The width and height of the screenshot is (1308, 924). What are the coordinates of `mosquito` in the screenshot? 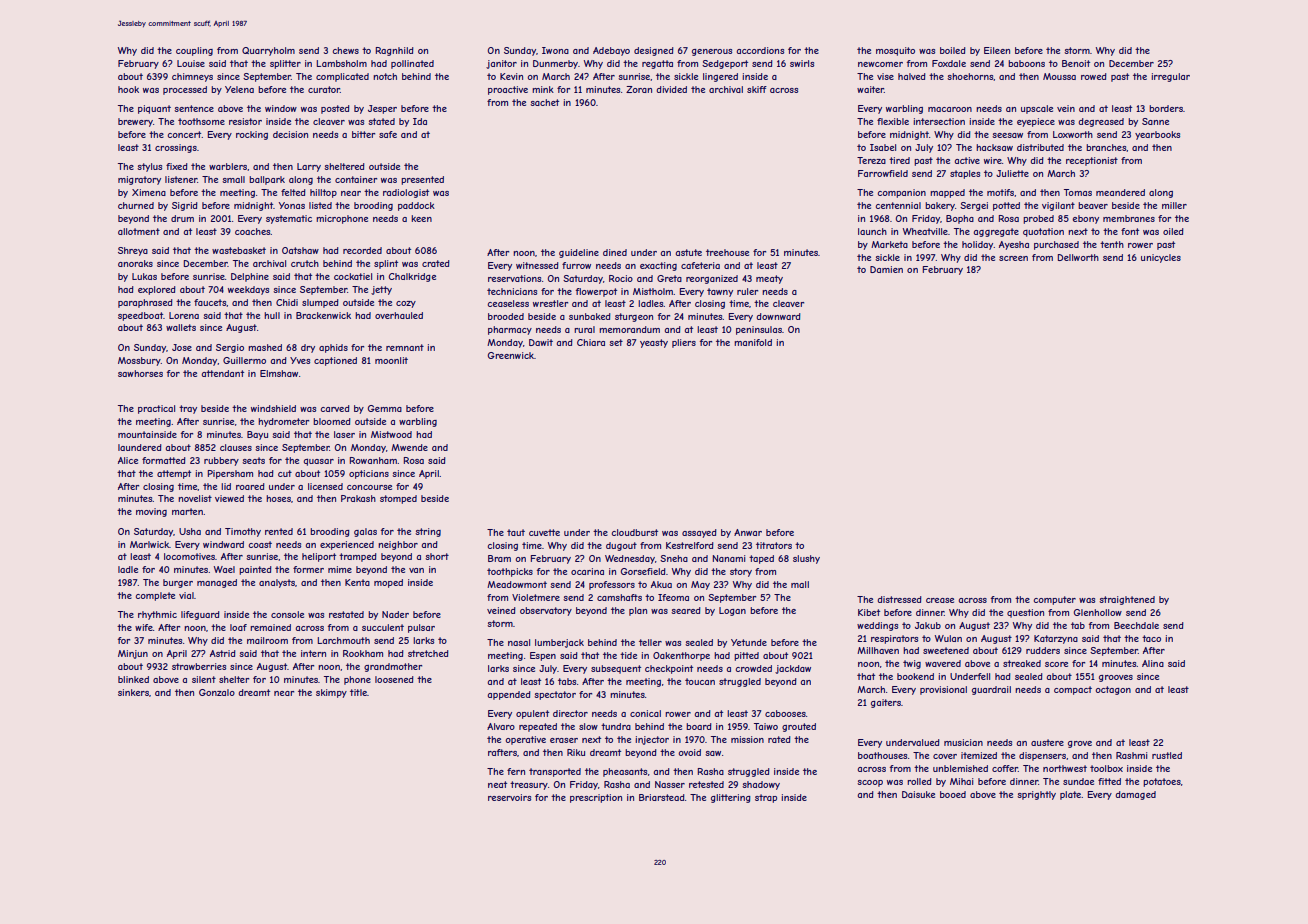 It's located at (895, 51).
